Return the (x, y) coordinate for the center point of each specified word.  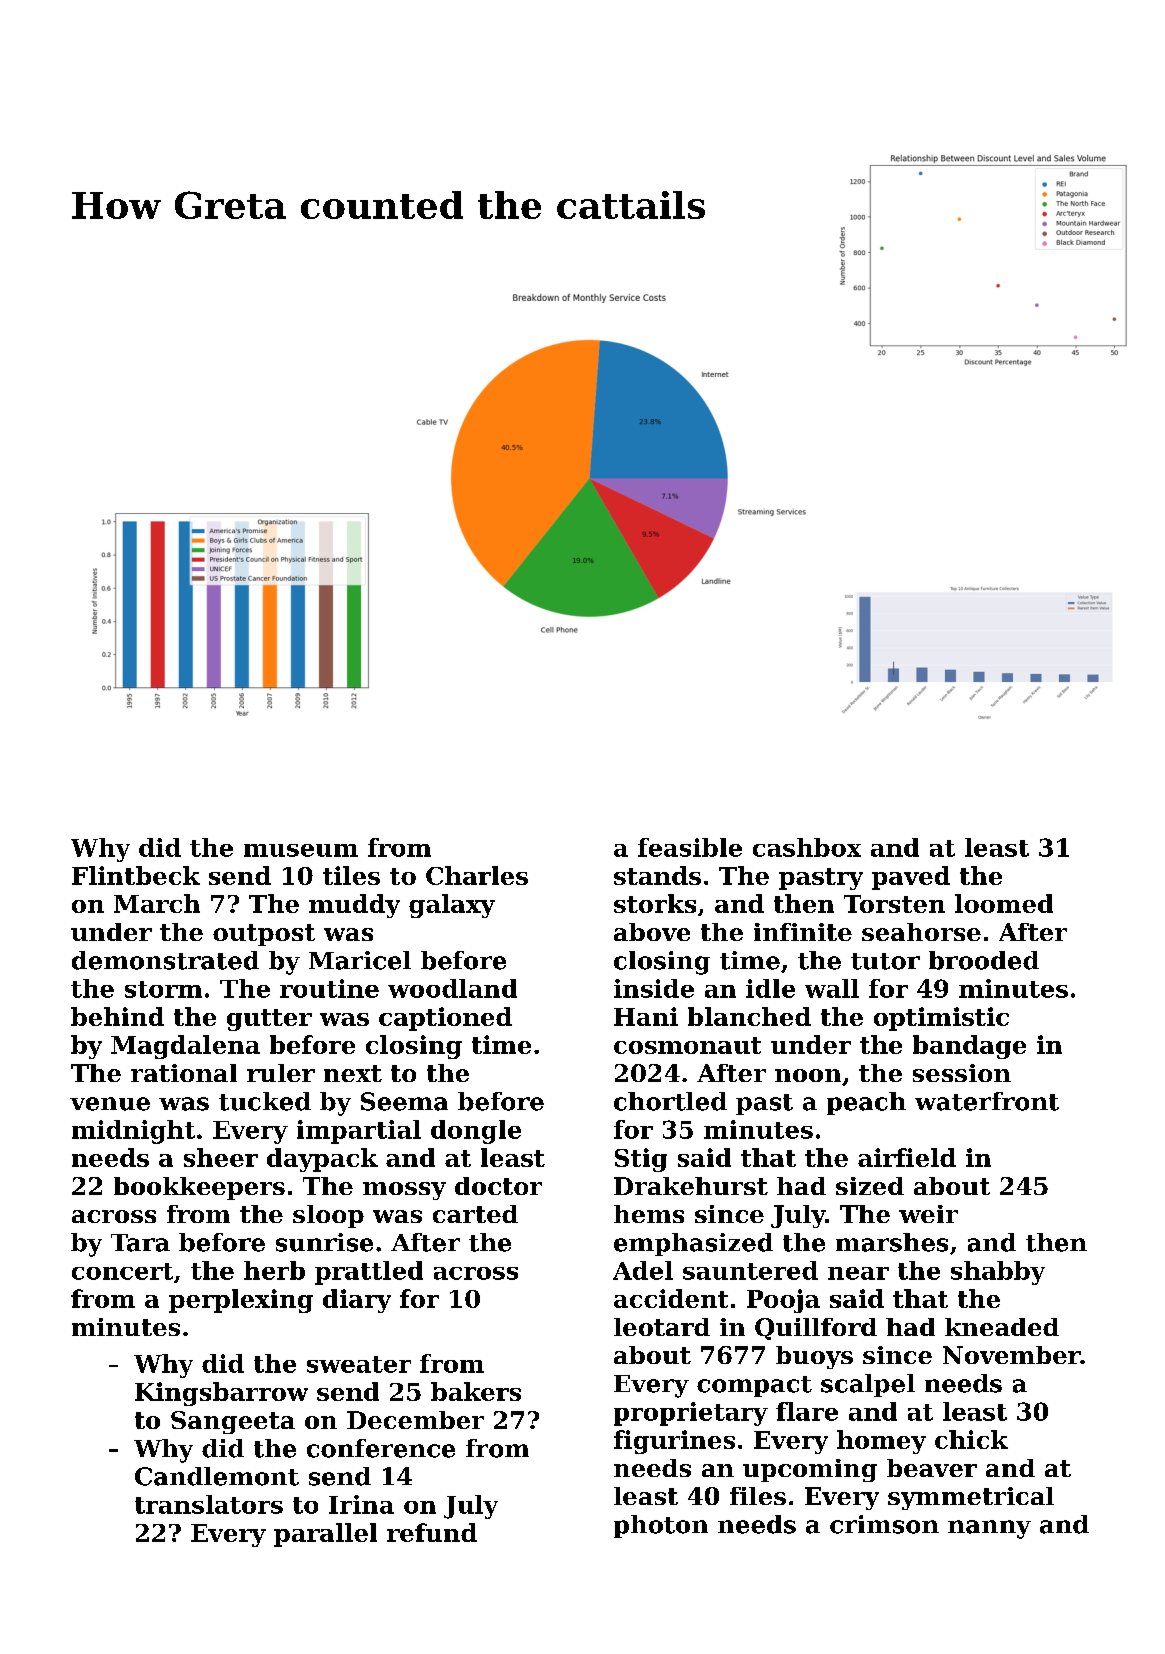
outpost (264, 935)
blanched (749, 1016)
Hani (646, 1016)
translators (209, 1504)
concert (122, 1271)
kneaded (1002, 1327)
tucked (265, 1101)
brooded (984, 960)
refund (432, 1532)
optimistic (941, 1019)
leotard (662, 1327)
